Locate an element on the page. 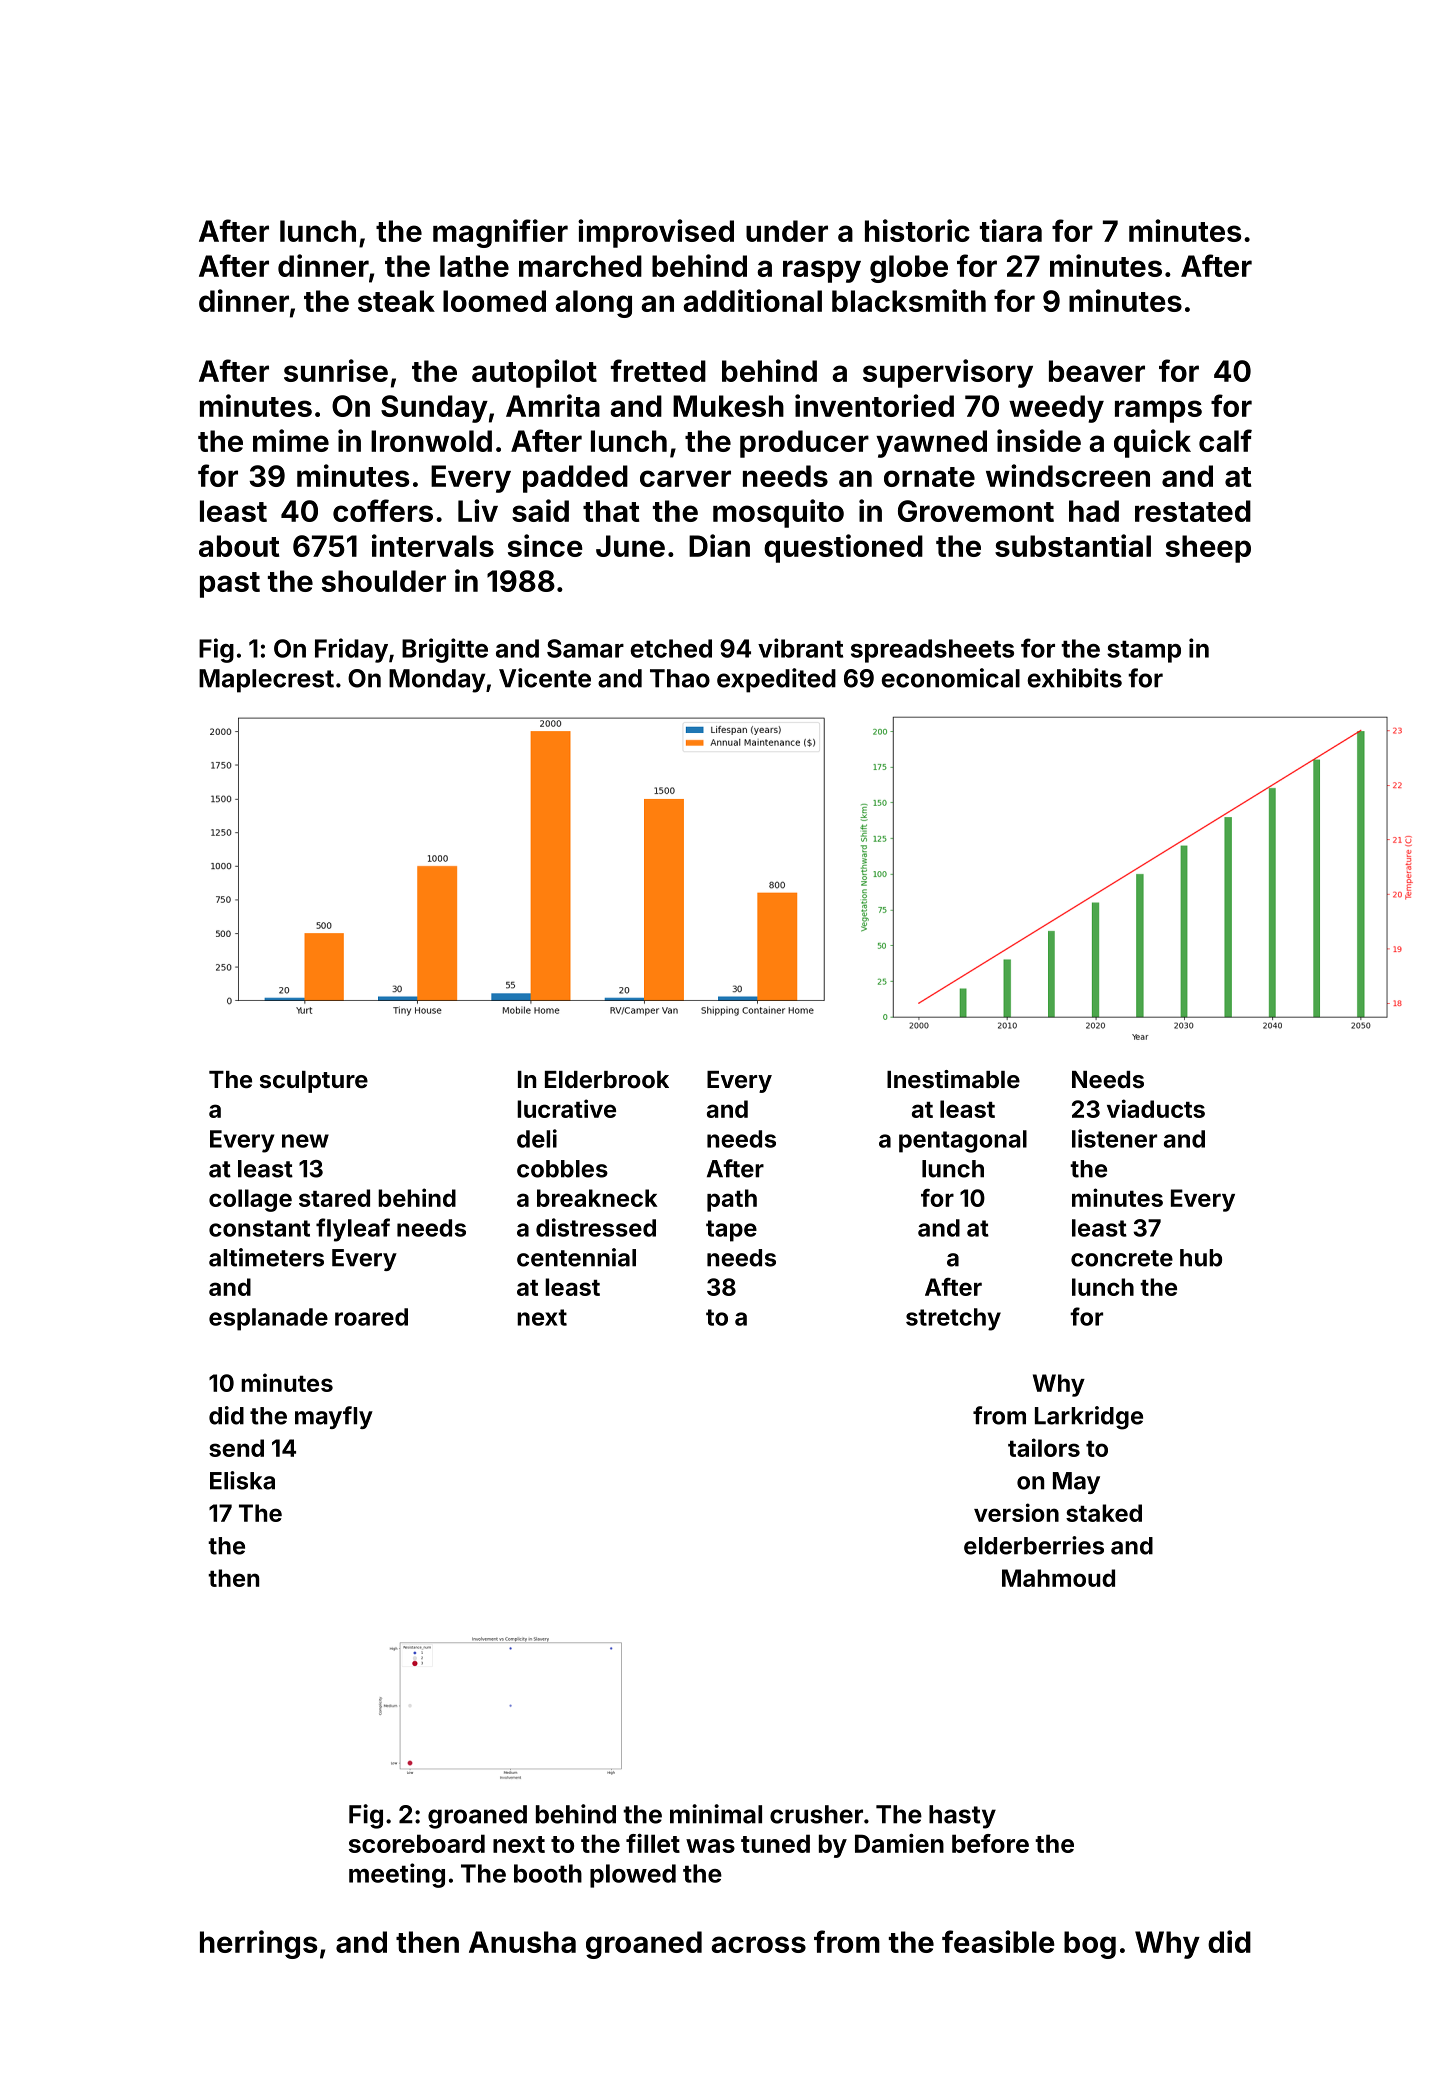  steak is located at coordinates (396, 301).
